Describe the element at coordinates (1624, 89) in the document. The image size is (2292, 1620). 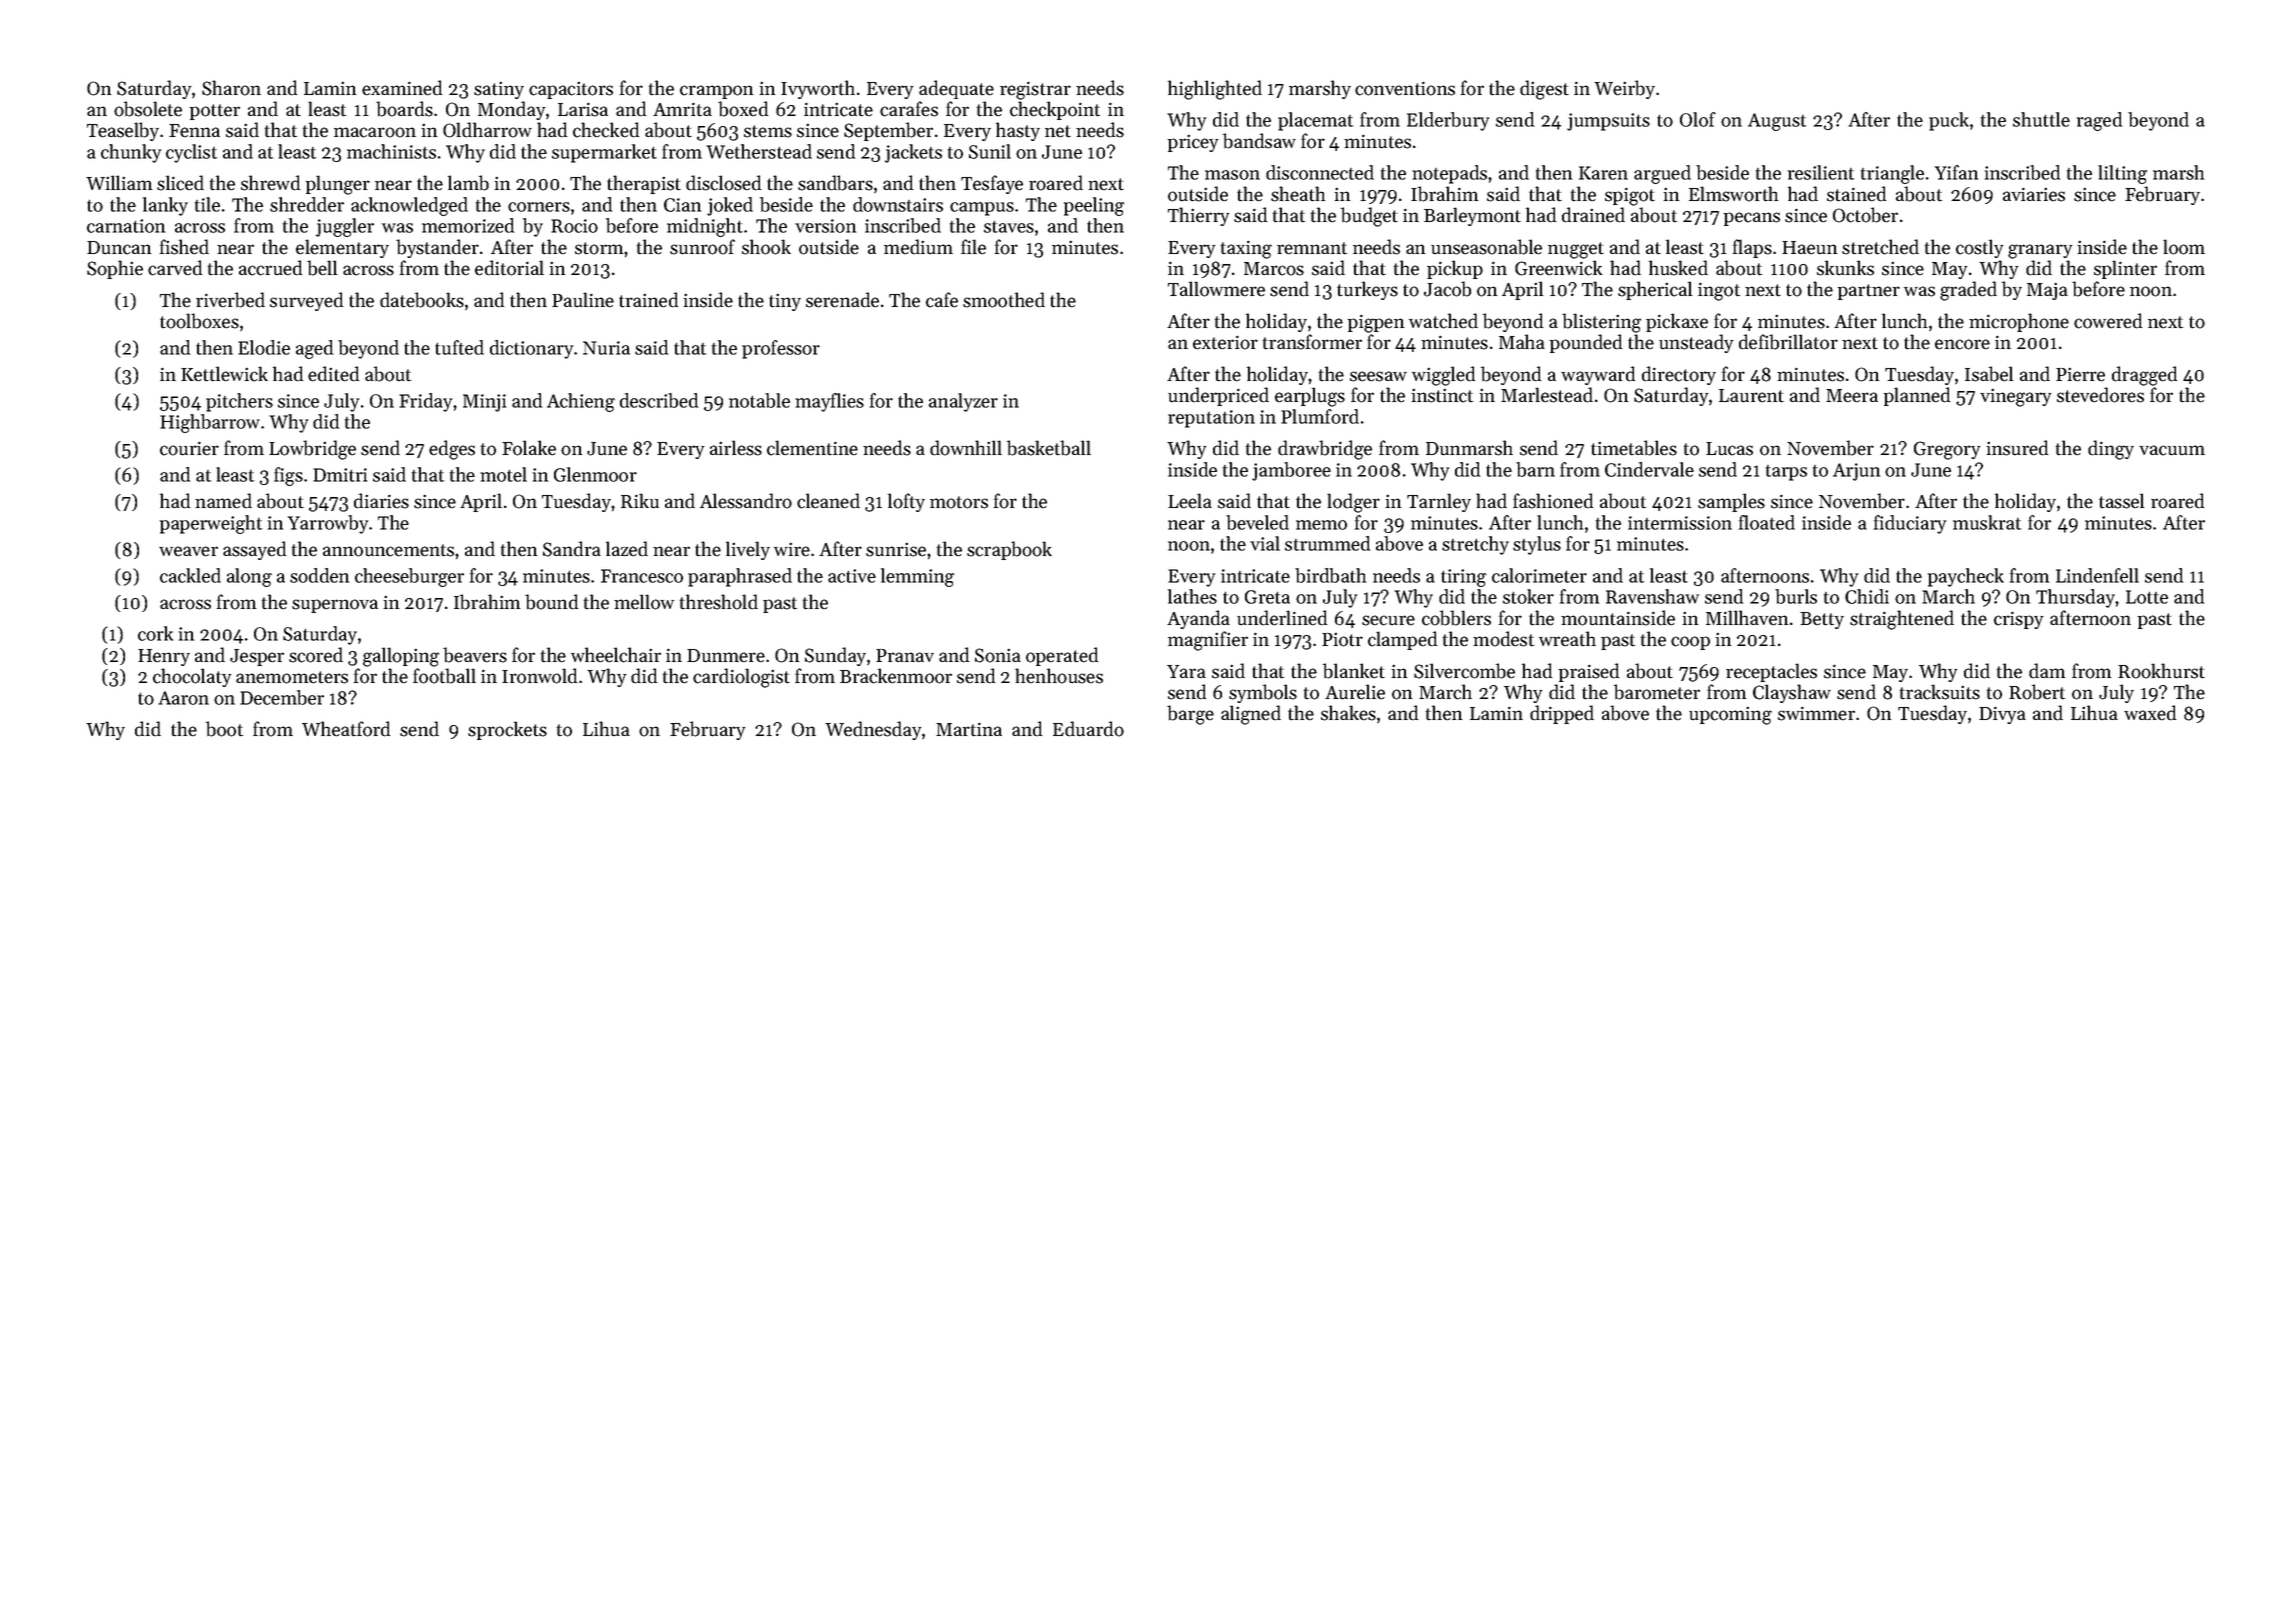
I see `Weirby` at that location.
